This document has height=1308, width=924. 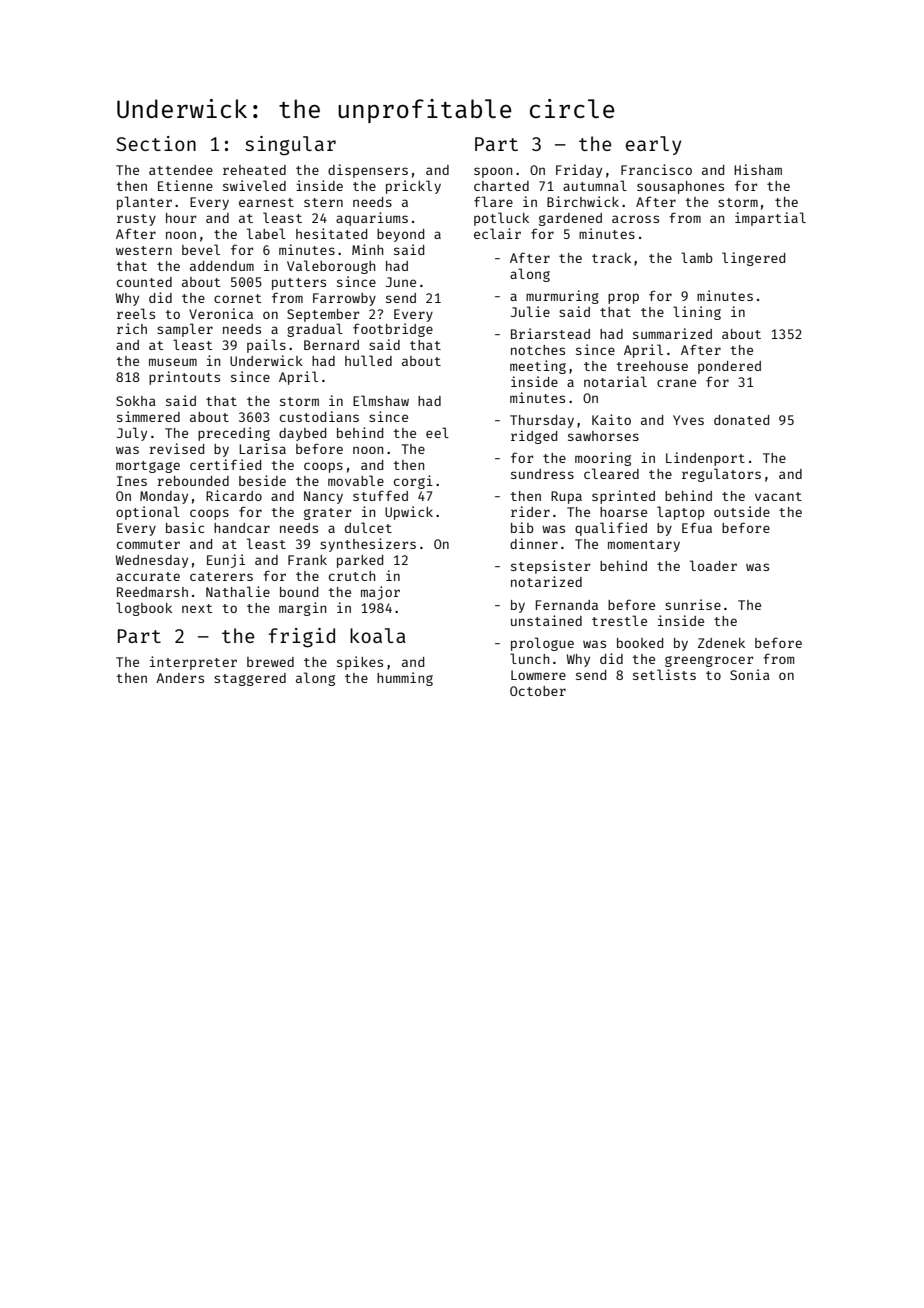 I want to click on early, so click(x=654, y=145).
